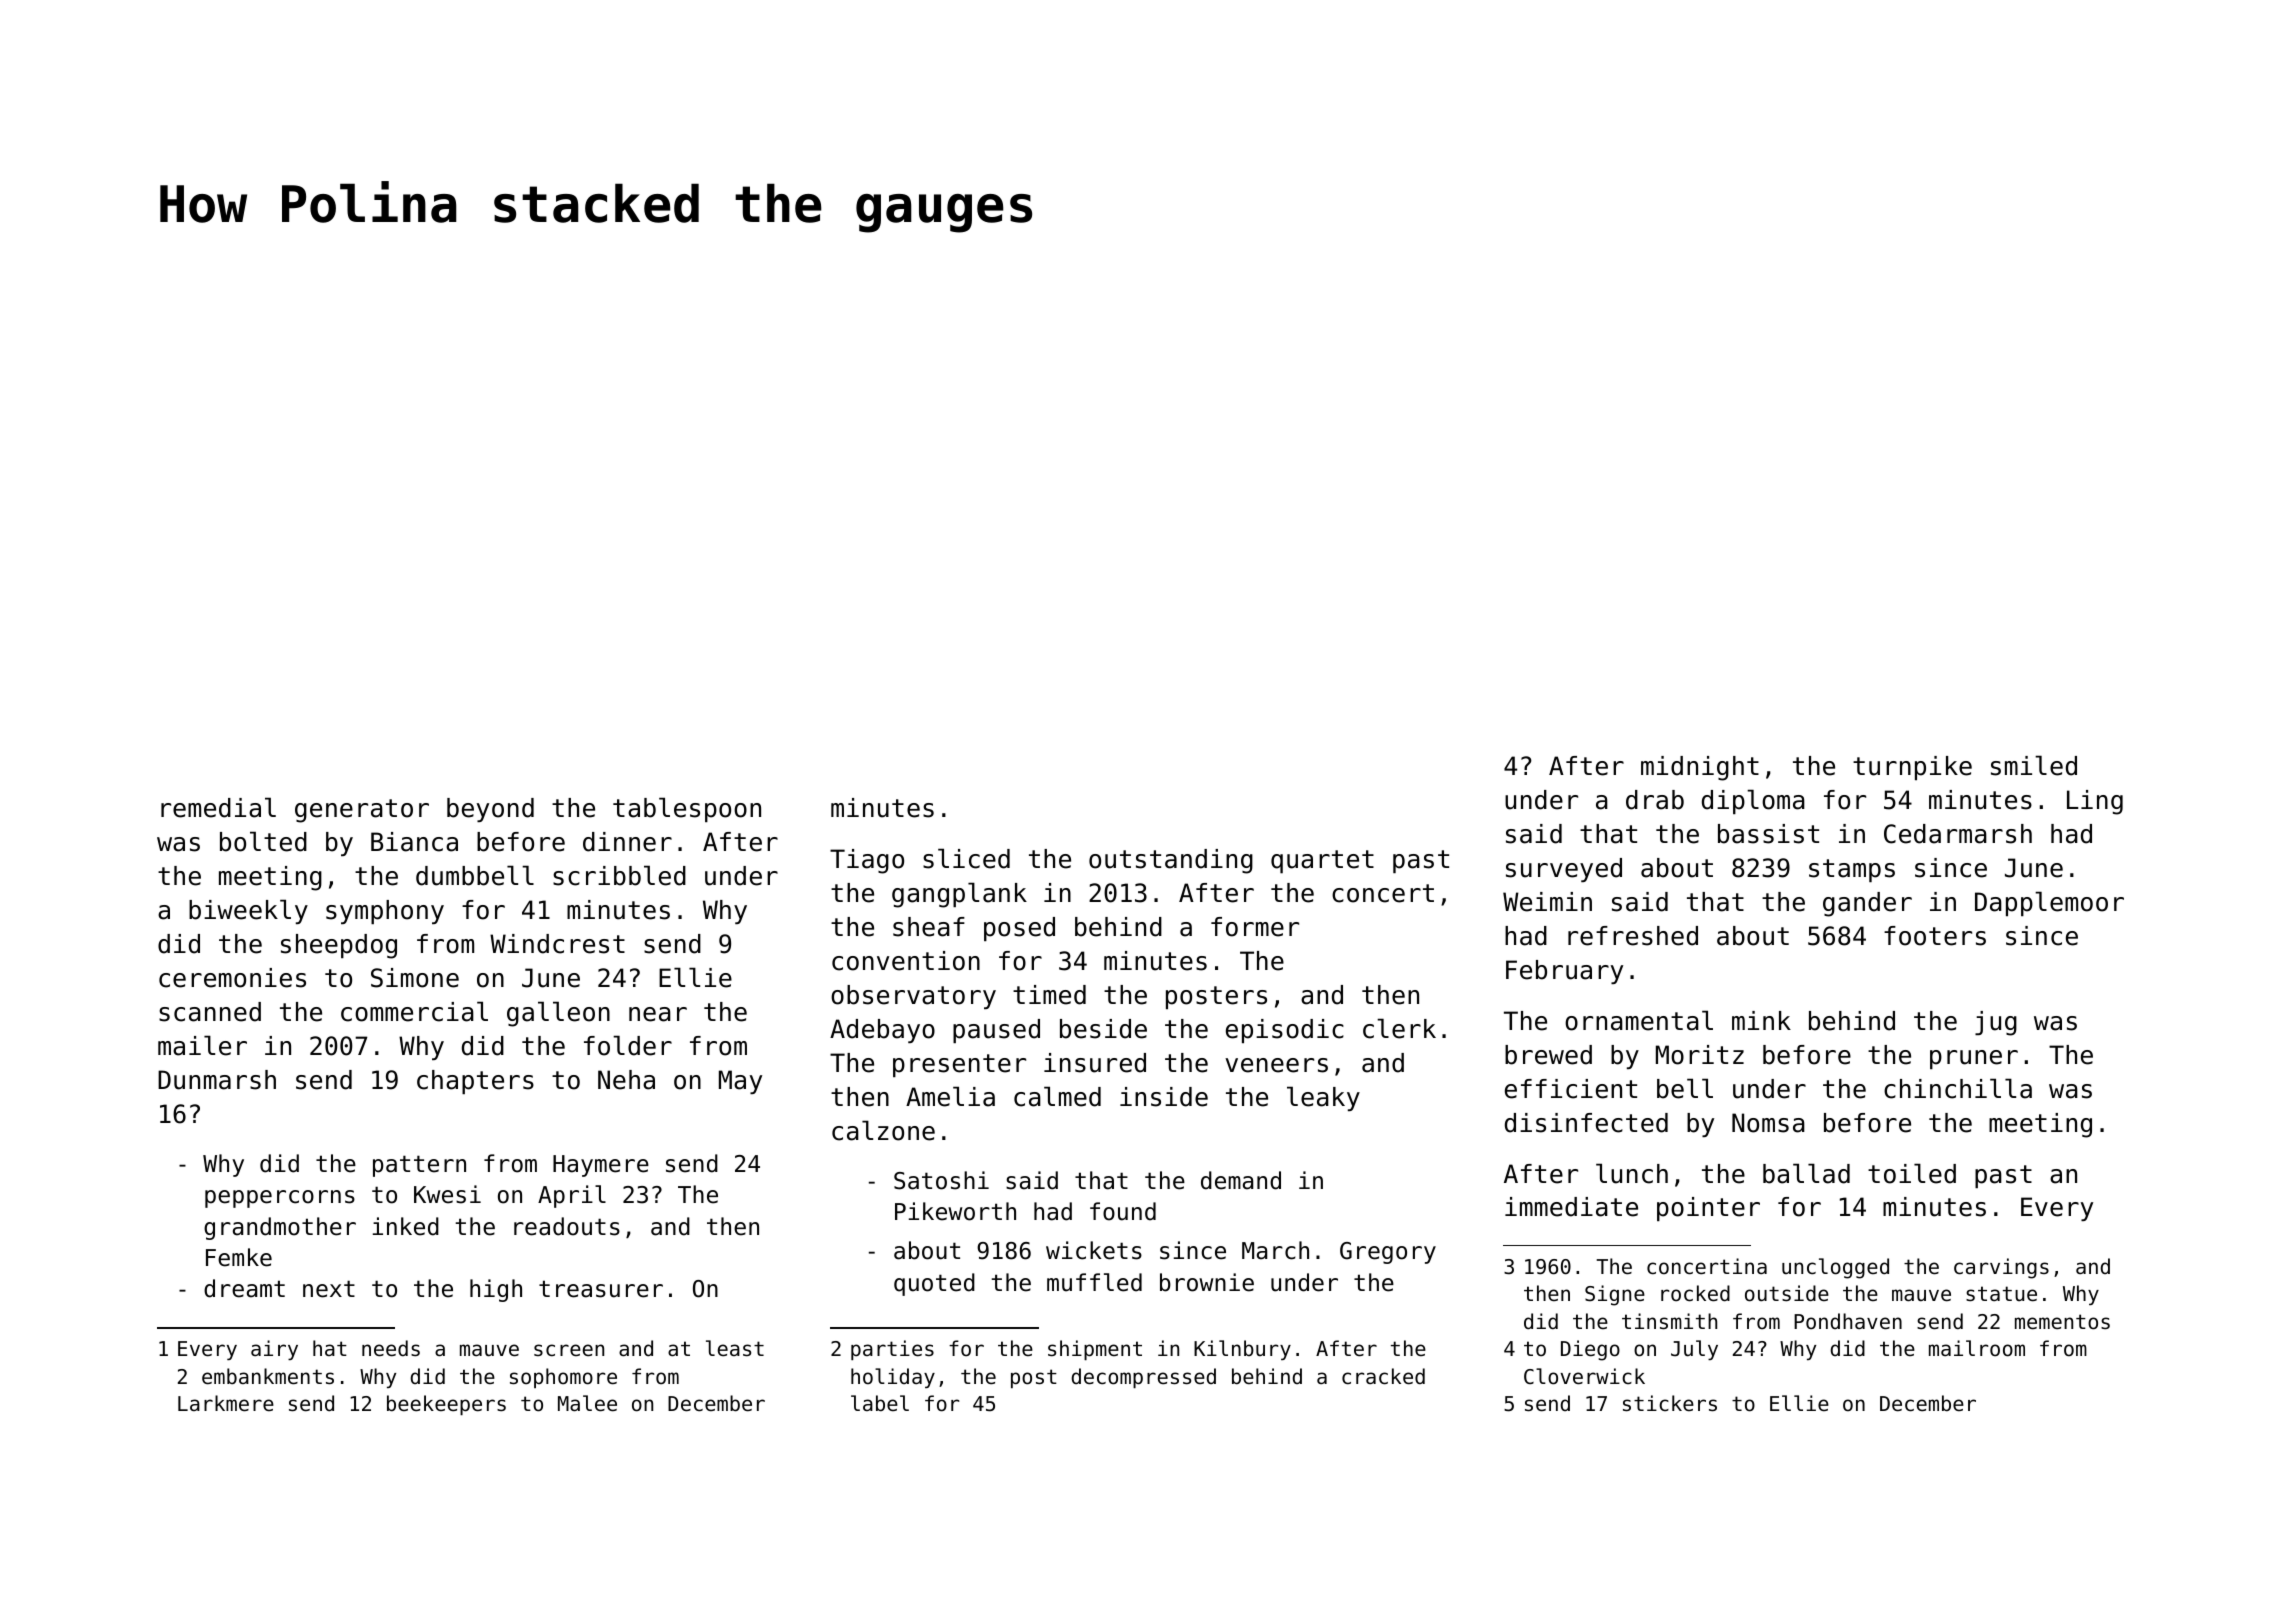  What do you see at coordinates (1835, 1268) in the page?
I see `unclogged` at bounding box center [1835, 1268].
